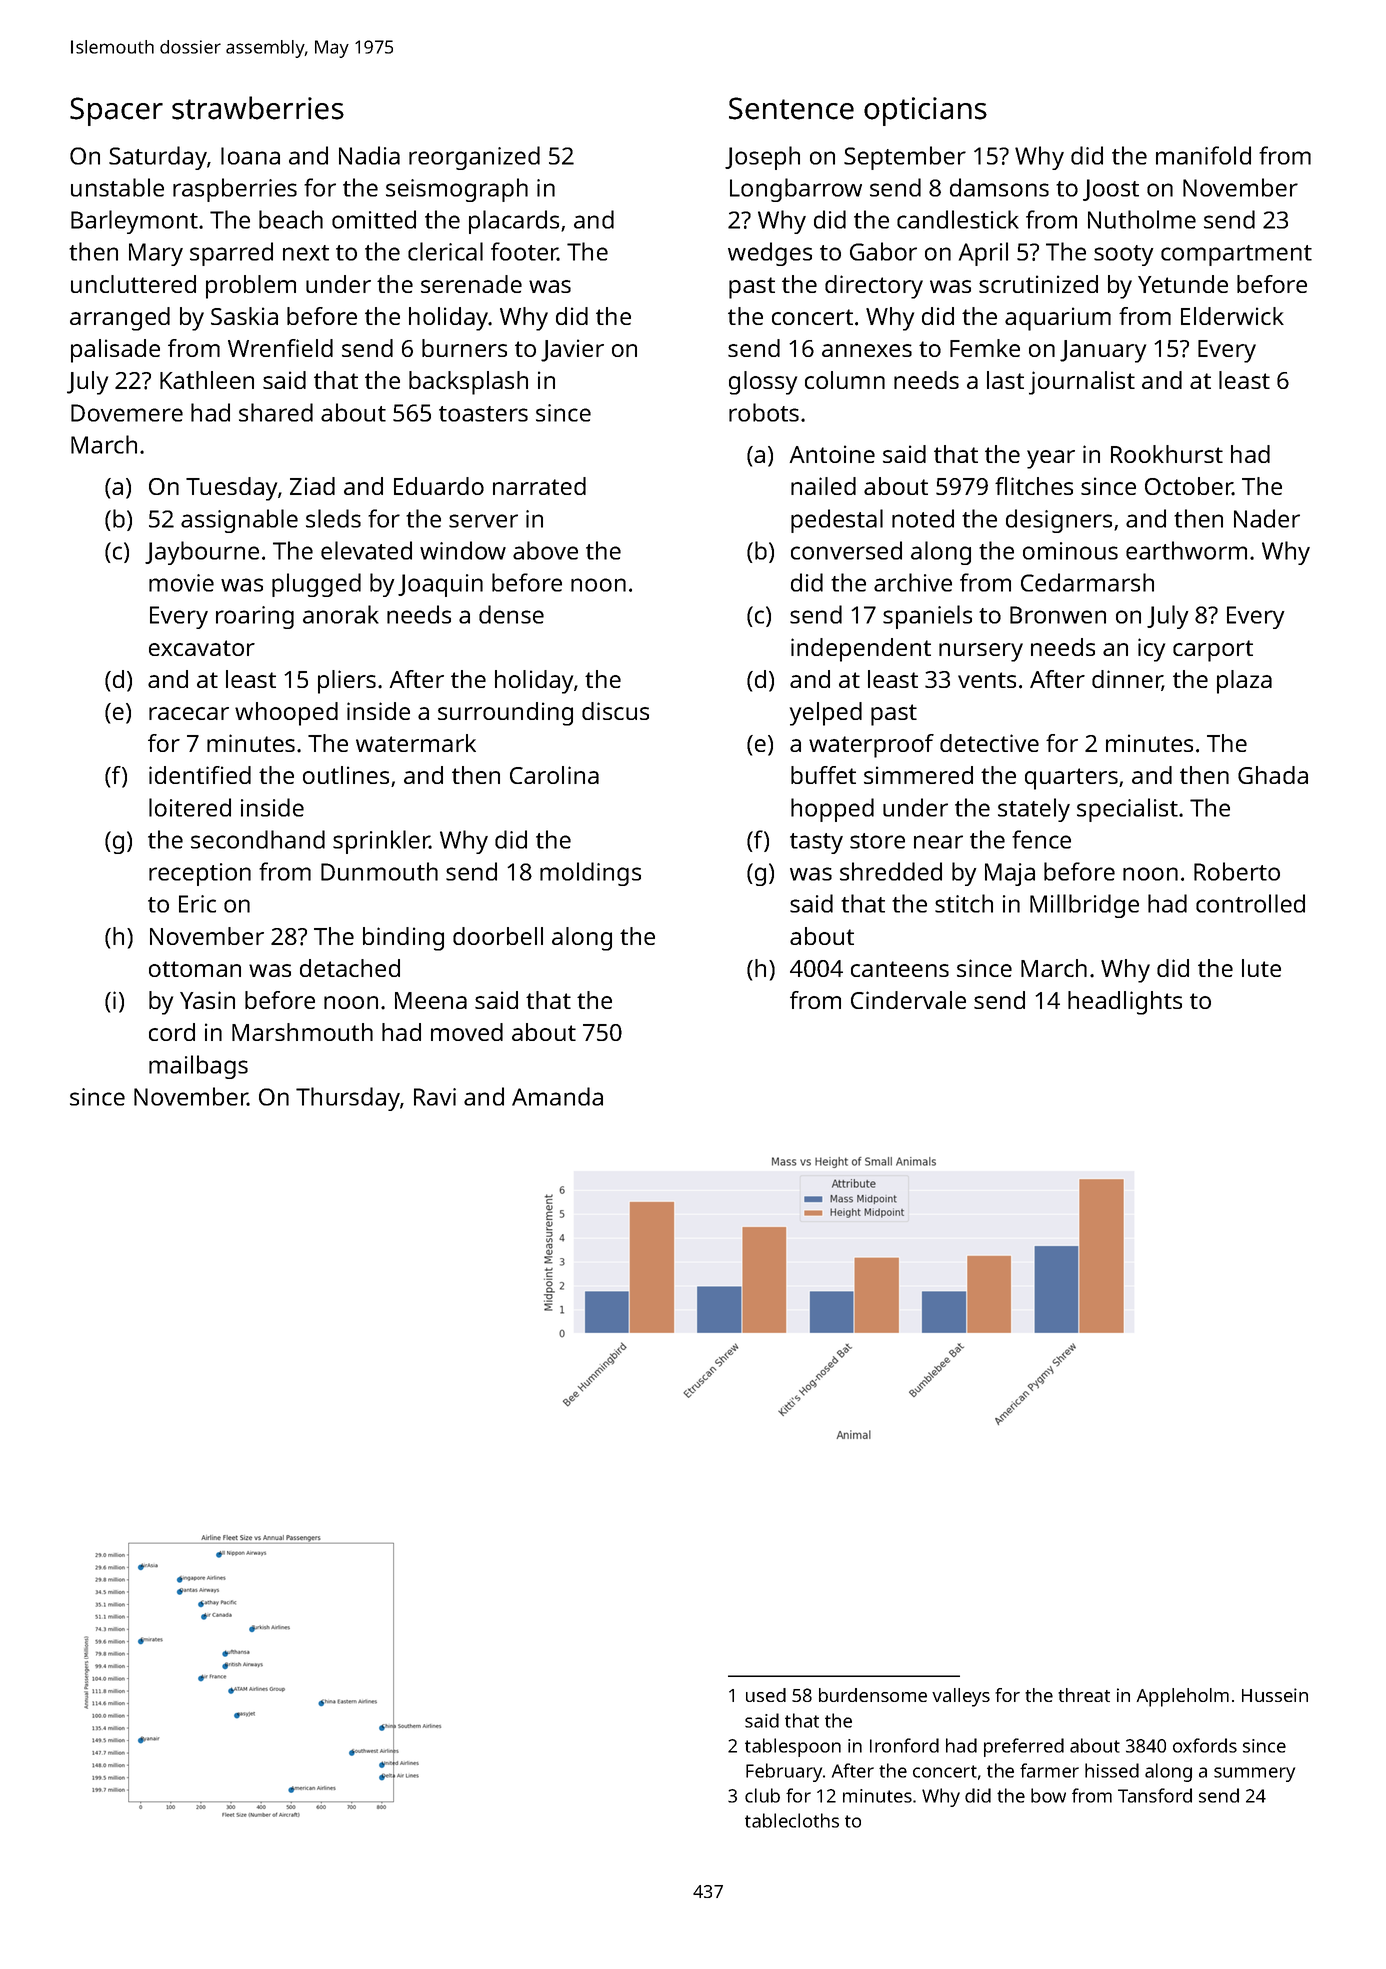  I want to click on Sentence, so click(791, 108).
